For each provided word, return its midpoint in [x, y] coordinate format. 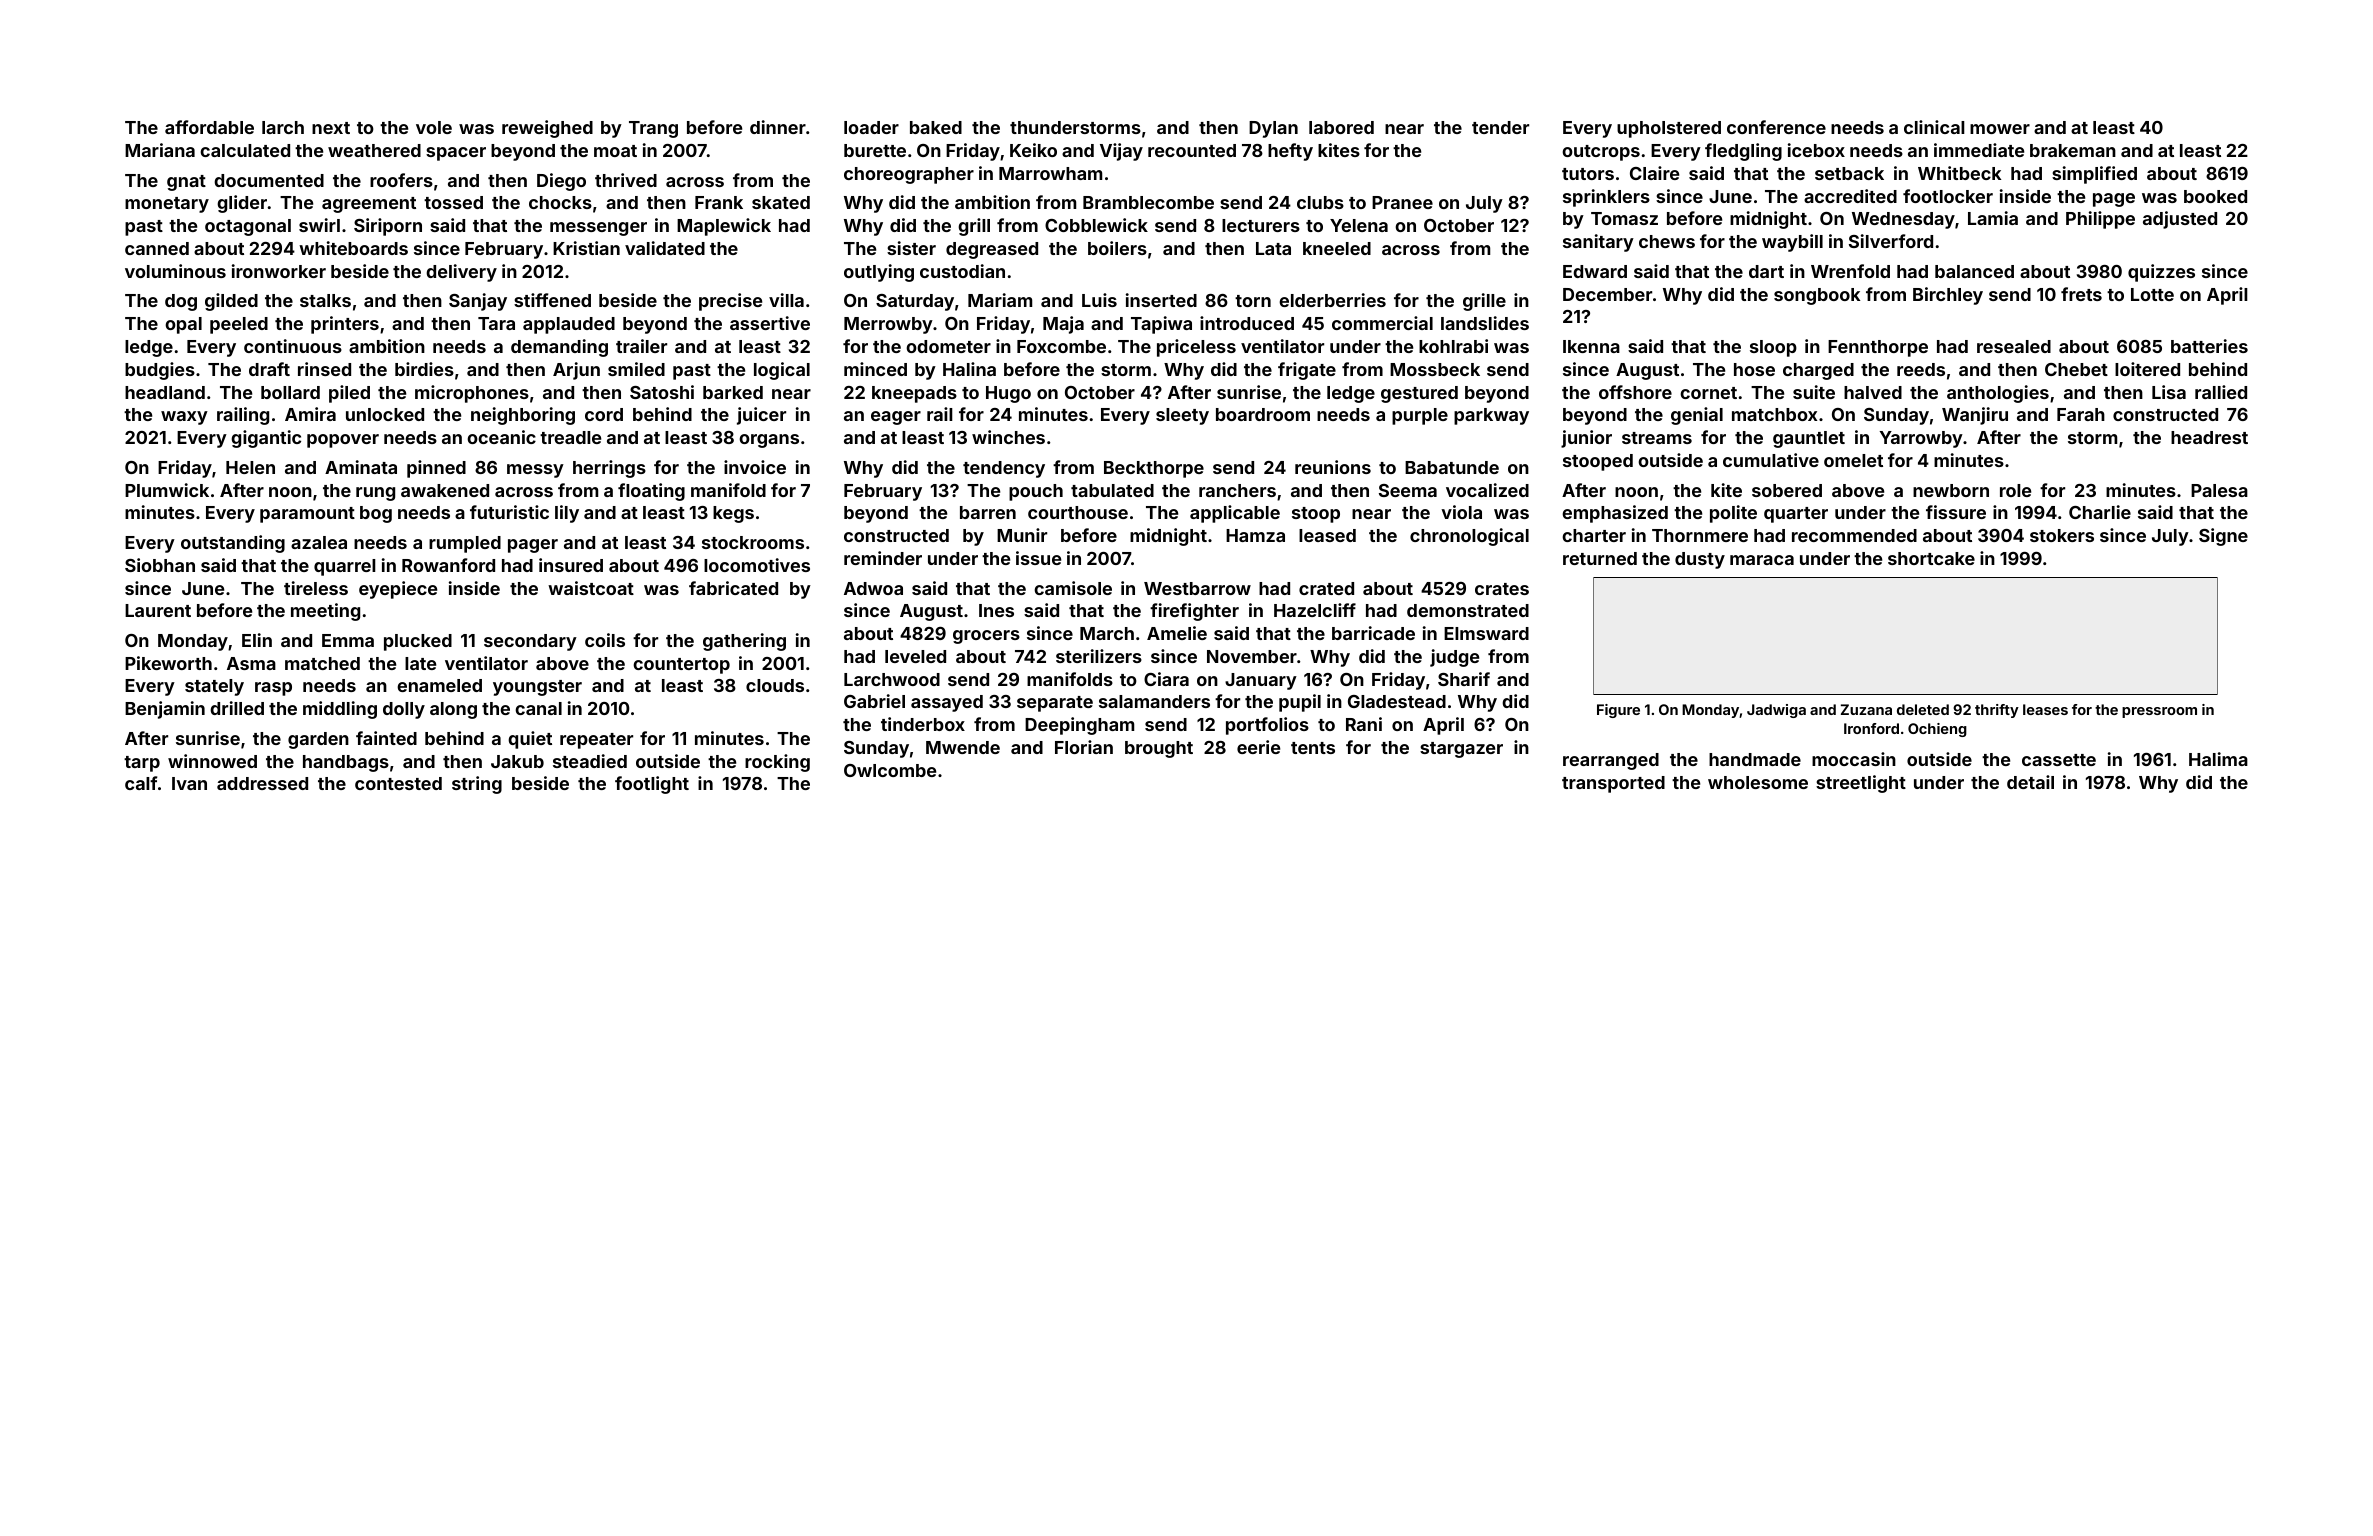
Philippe [2100, 220]
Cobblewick [1096, 225]
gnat [186, 183]
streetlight [1861, 784]
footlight [652, 785]
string [477, 785]
